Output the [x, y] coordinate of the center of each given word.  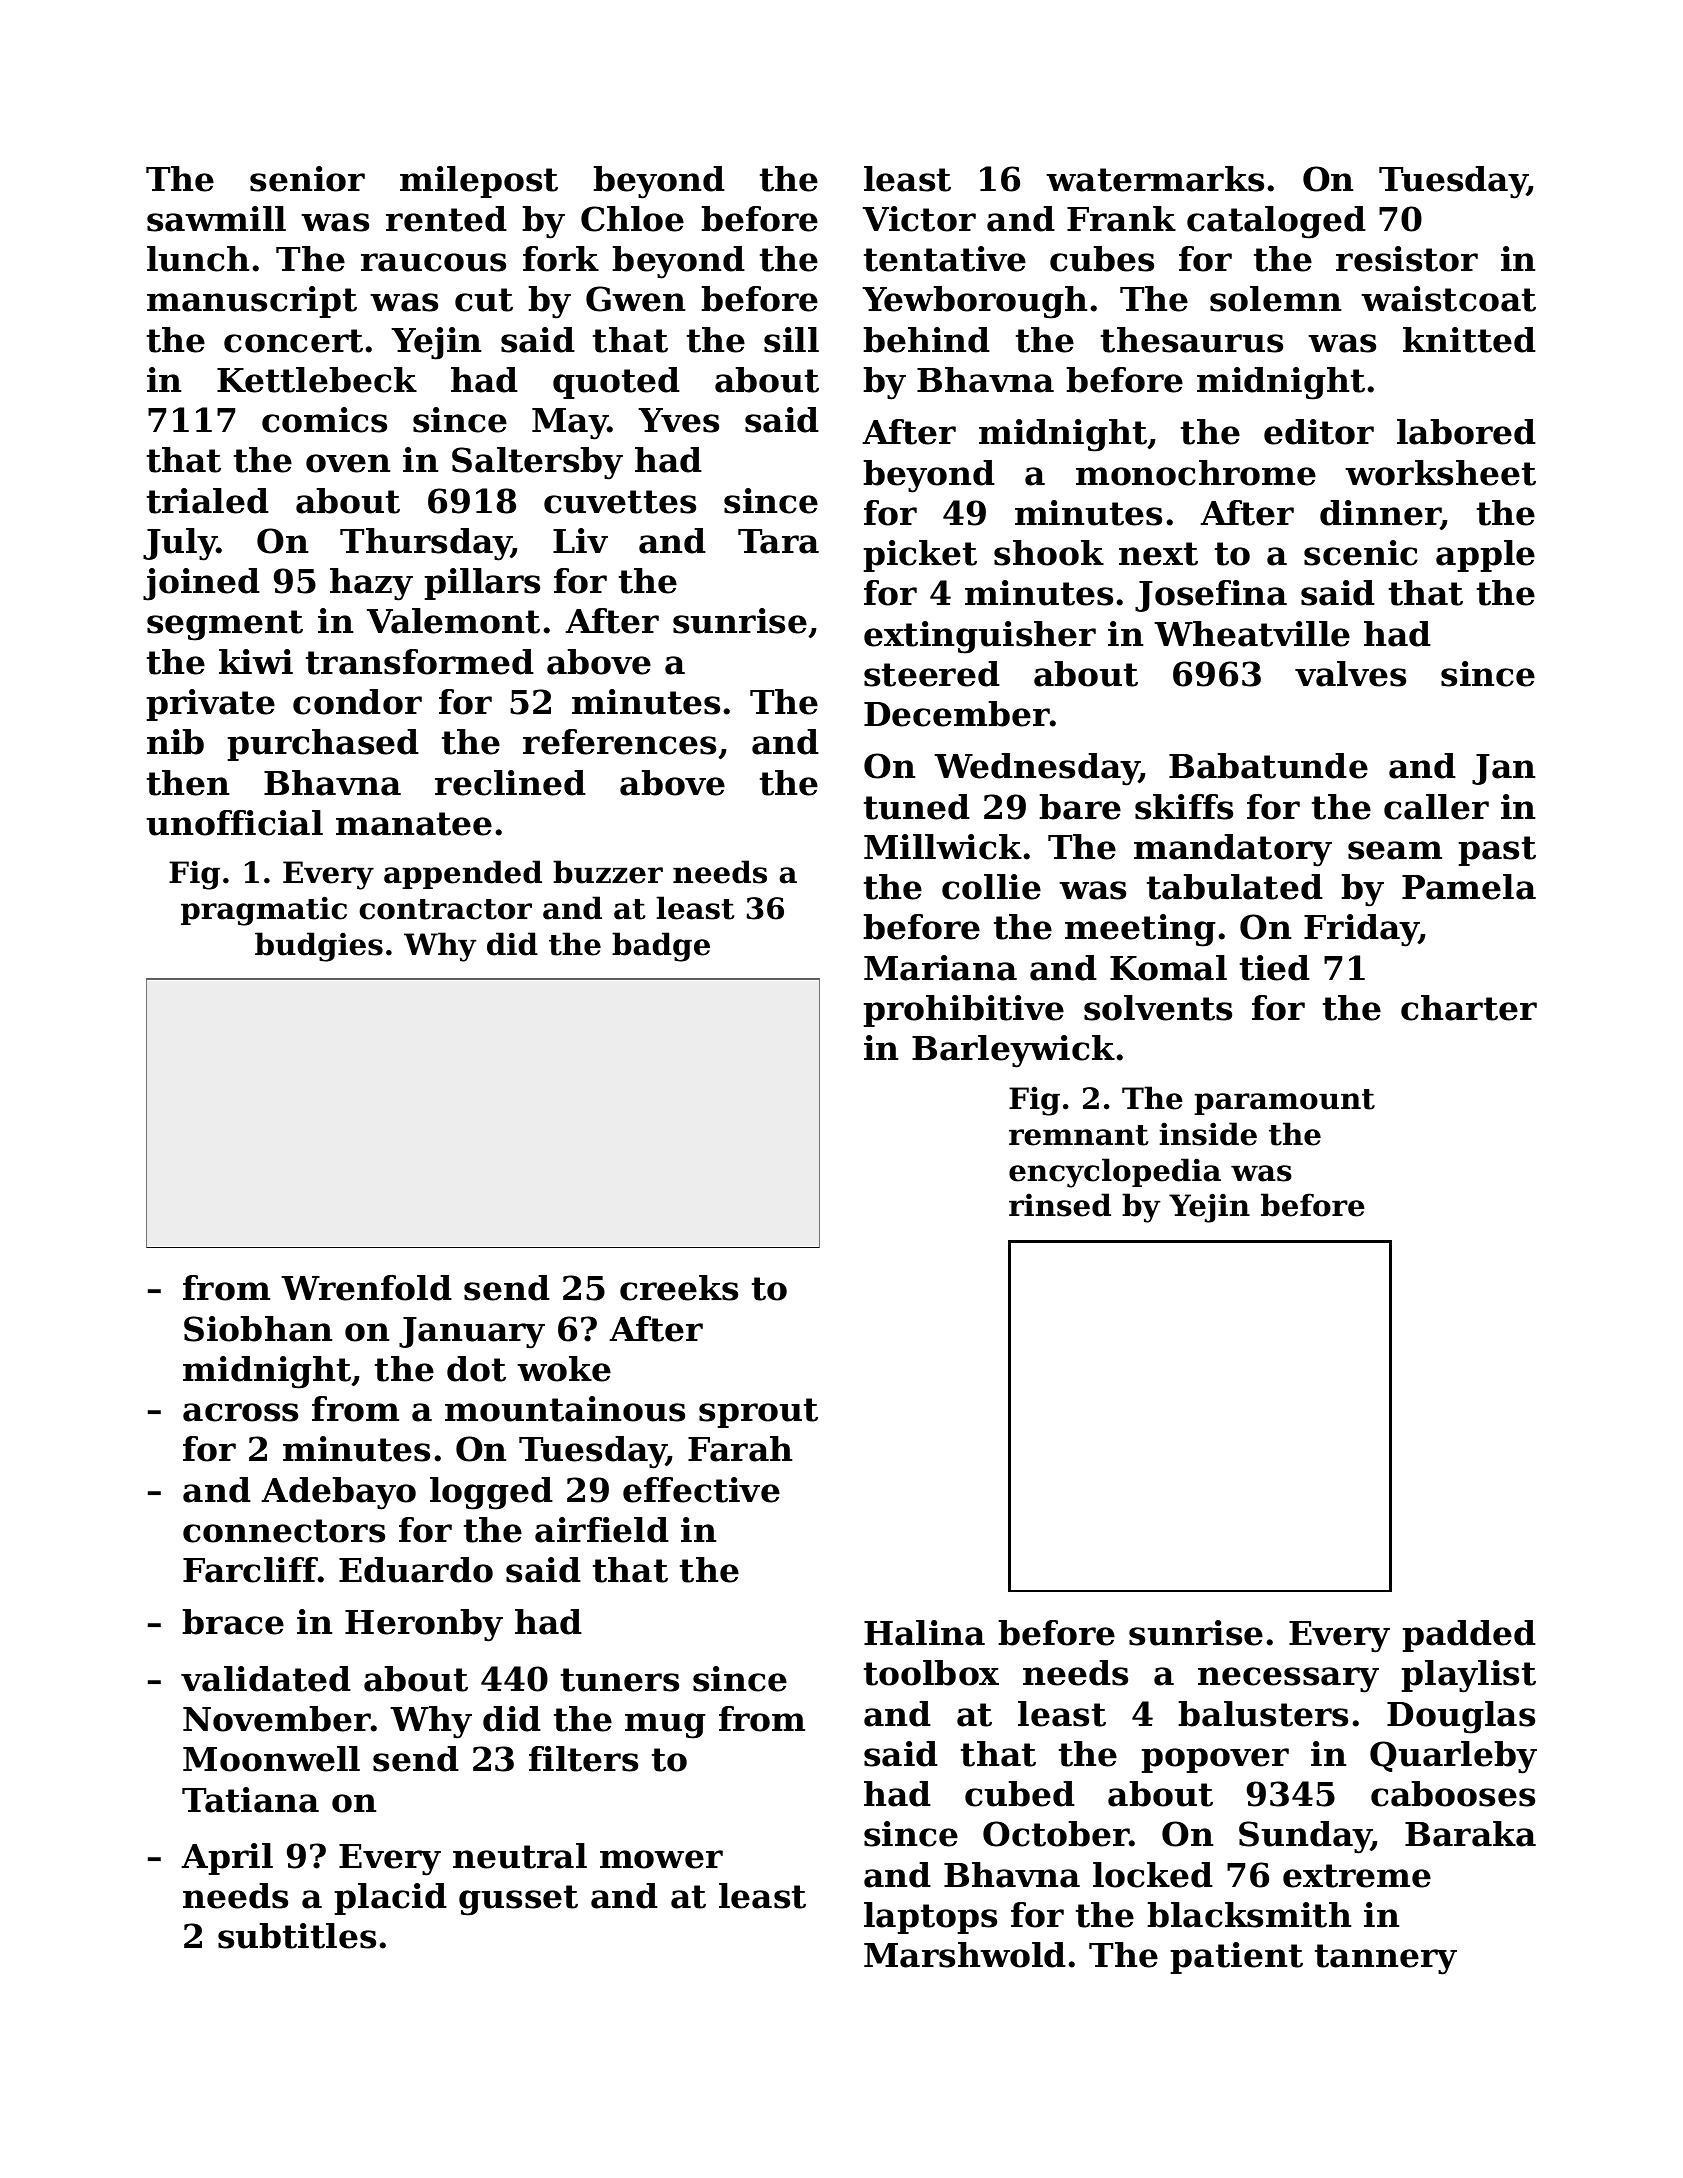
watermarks [1155, 179]
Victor [919, 219]
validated [266, 1679]
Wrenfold [366, 1288]
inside [1208, 1134]
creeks [679, 1288]
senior [307, 179]
